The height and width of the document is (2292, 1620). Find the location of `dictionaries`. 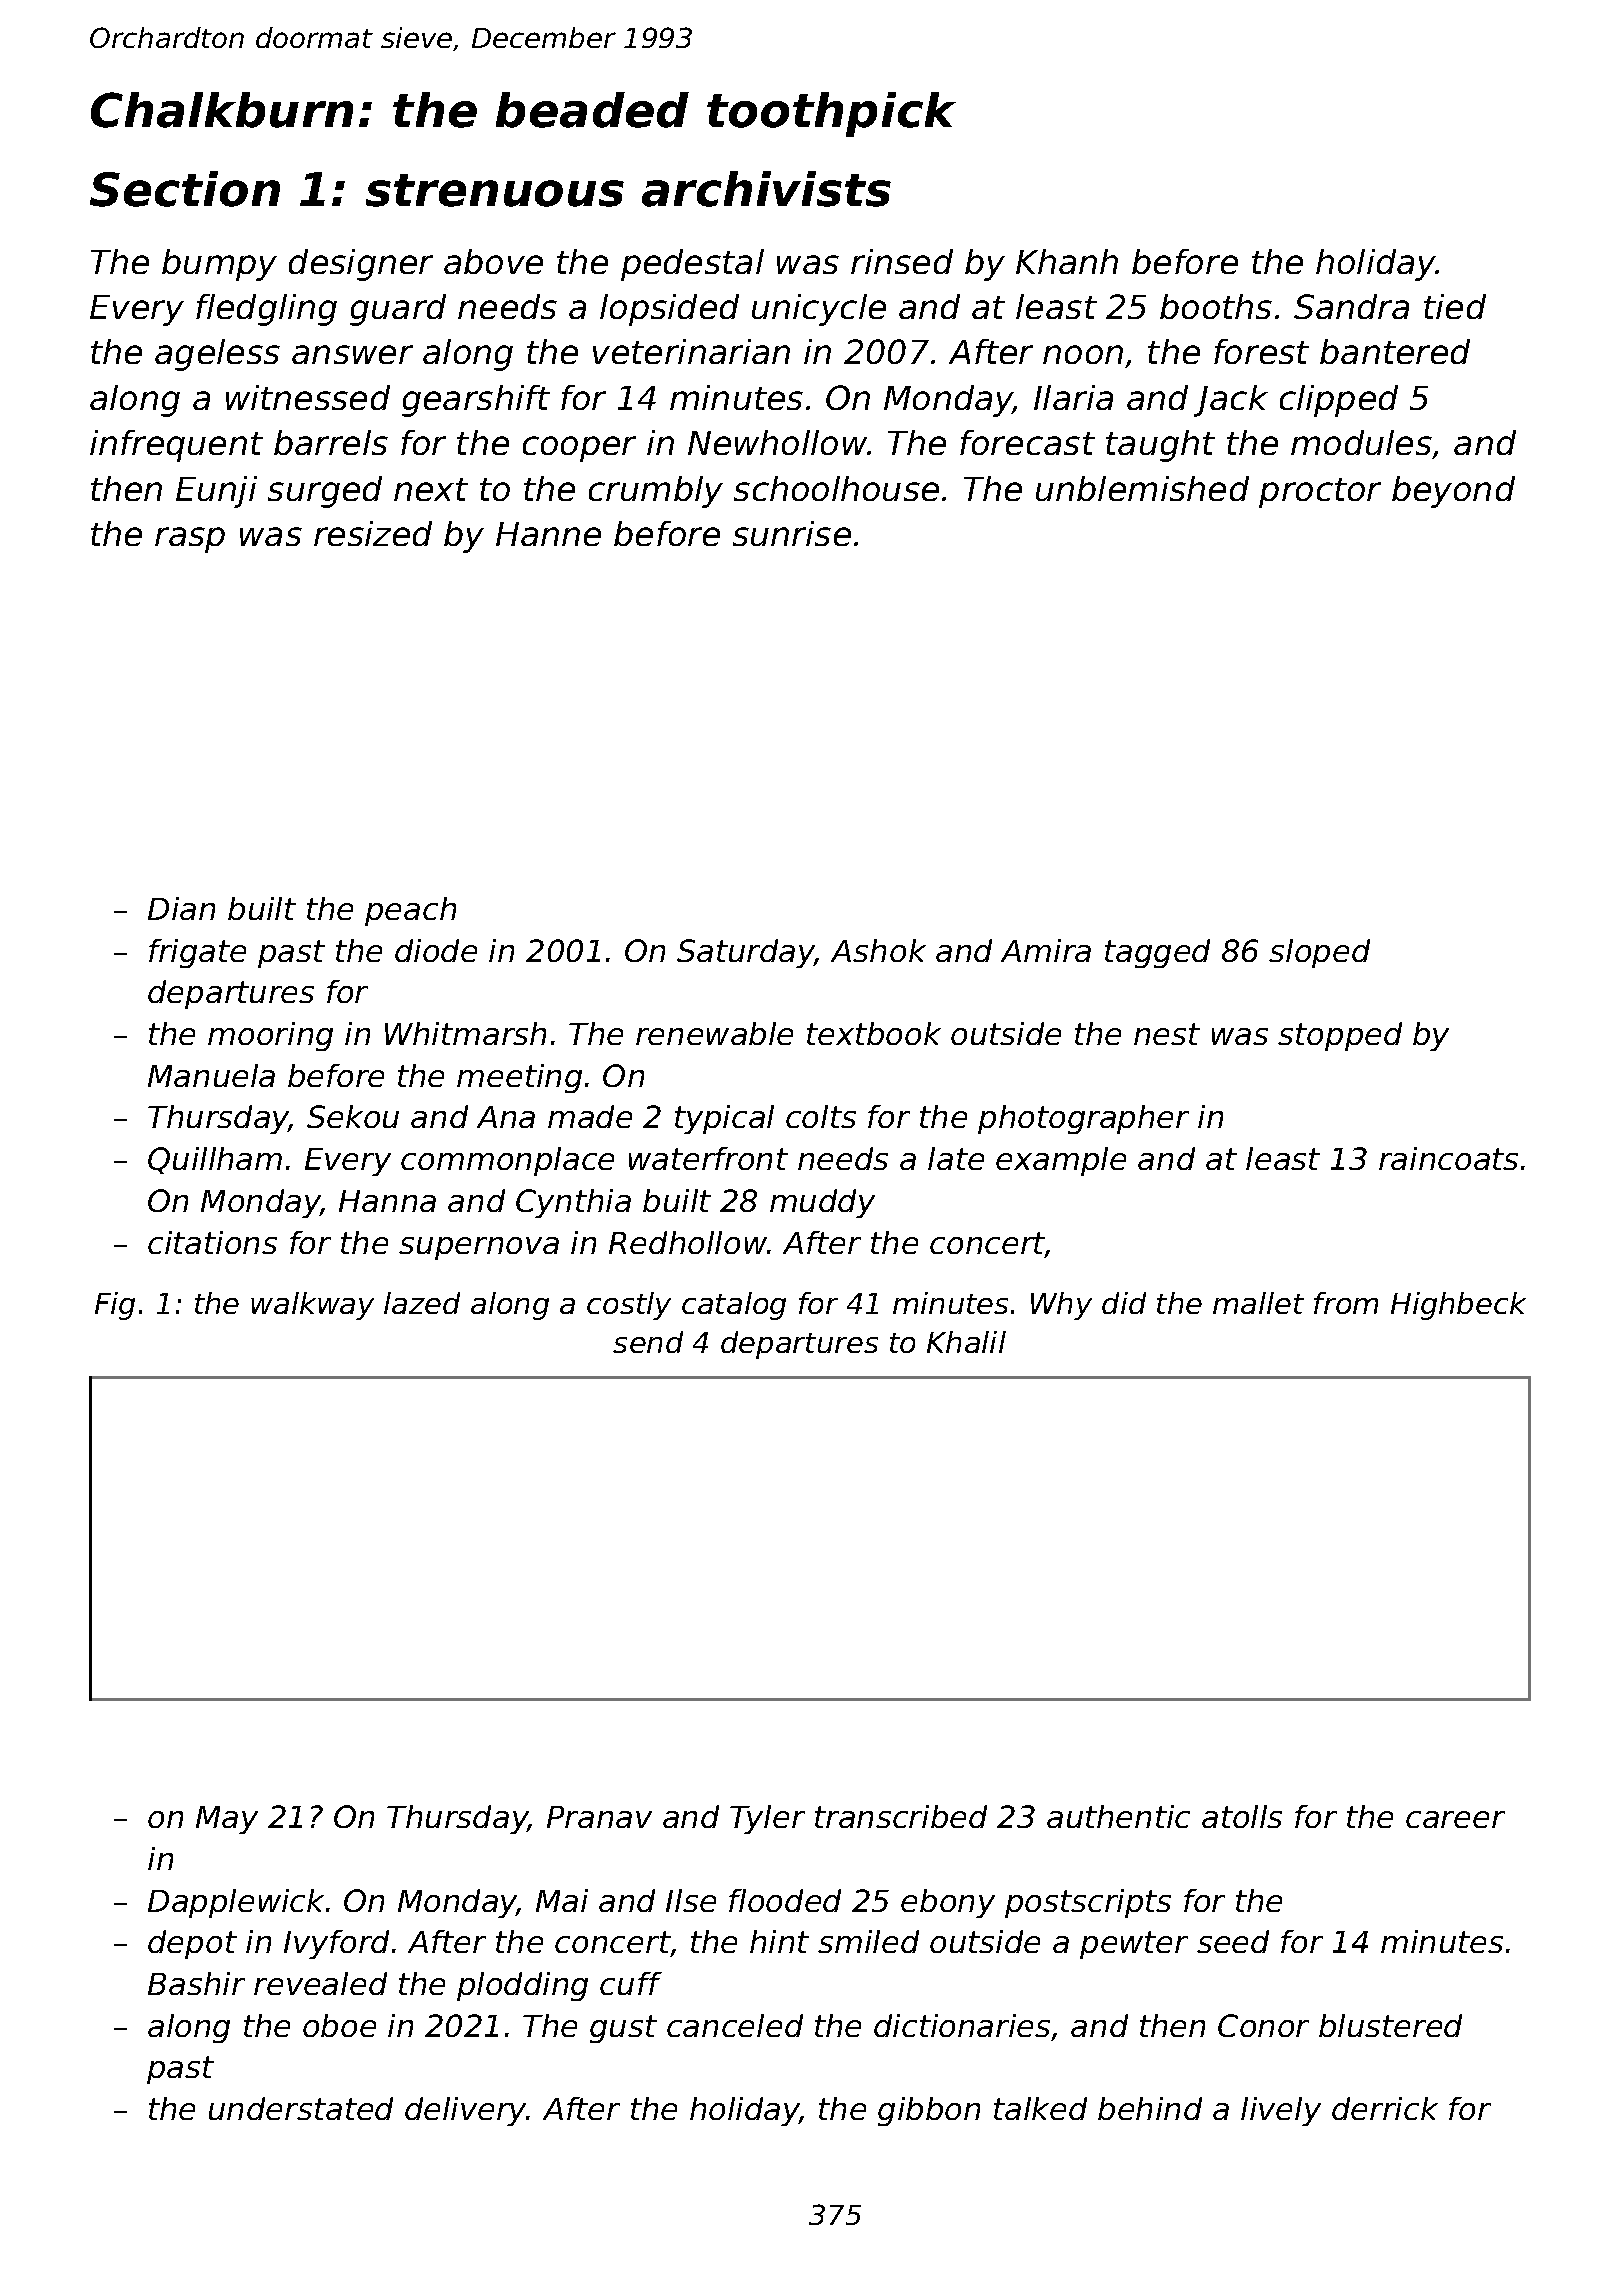

dictionaries is located at coordinates (962, 2025).
